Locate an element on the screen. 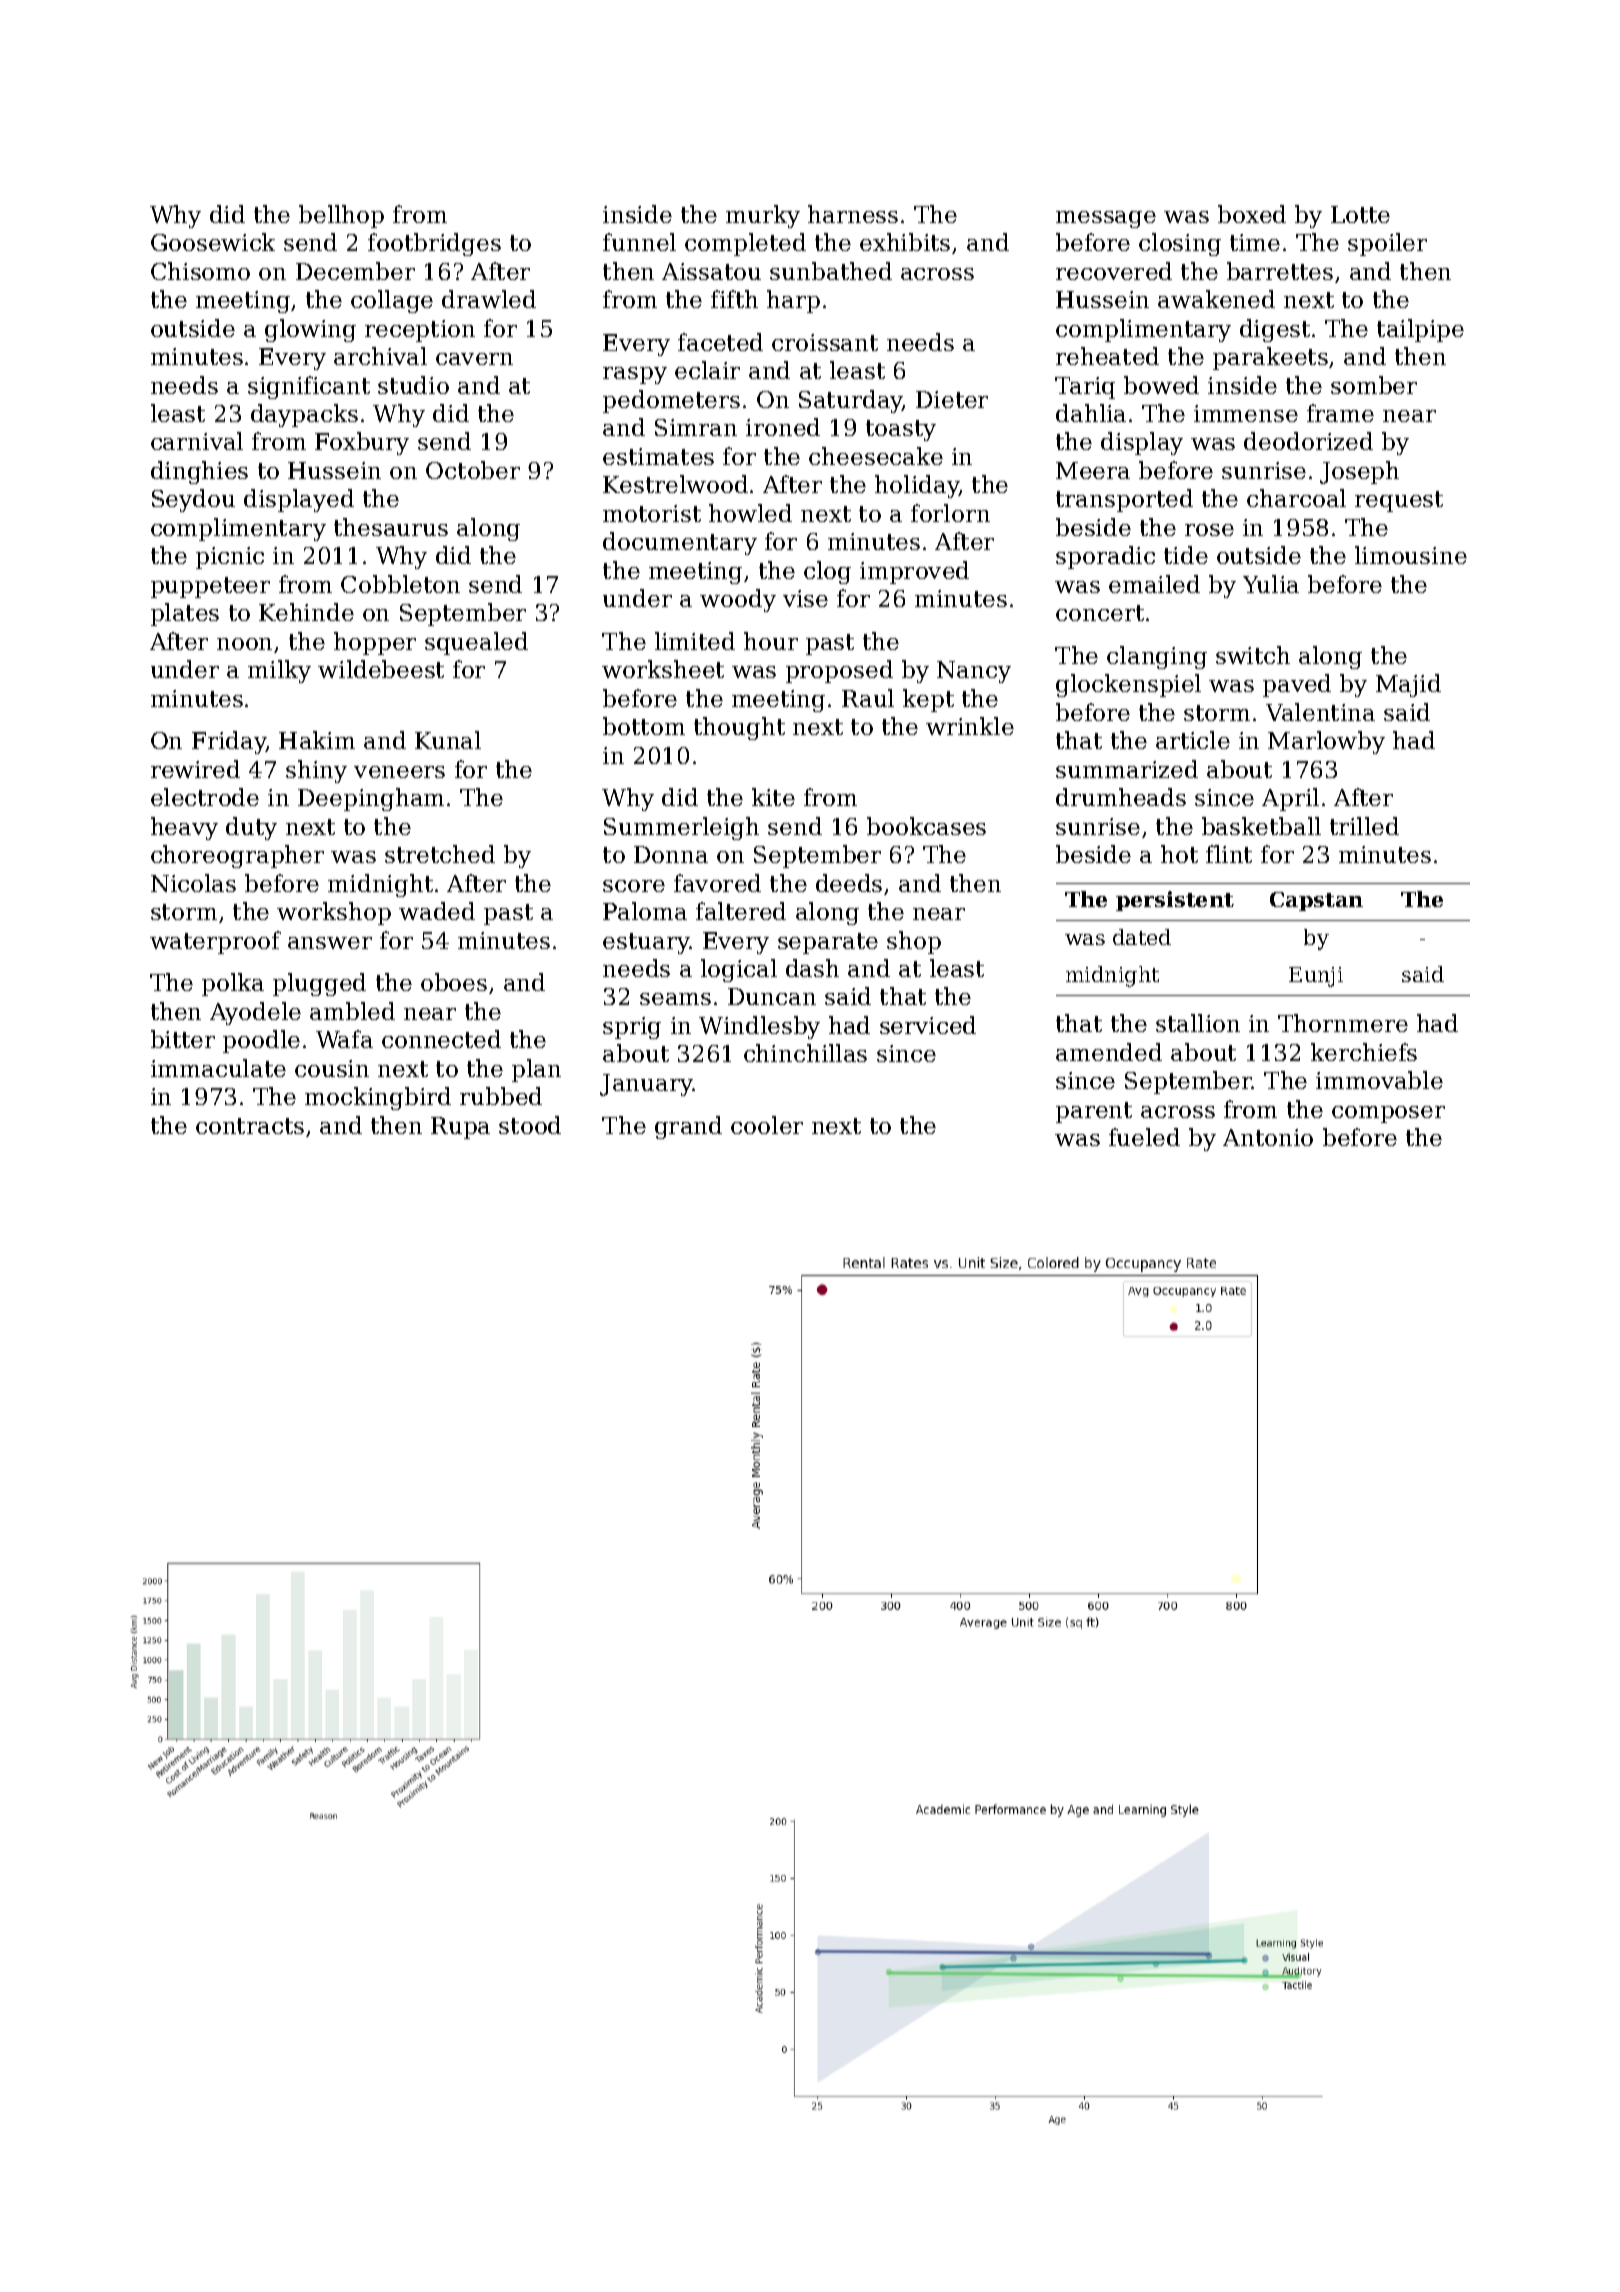  Capstan is located at coordinates (1316, 901).
